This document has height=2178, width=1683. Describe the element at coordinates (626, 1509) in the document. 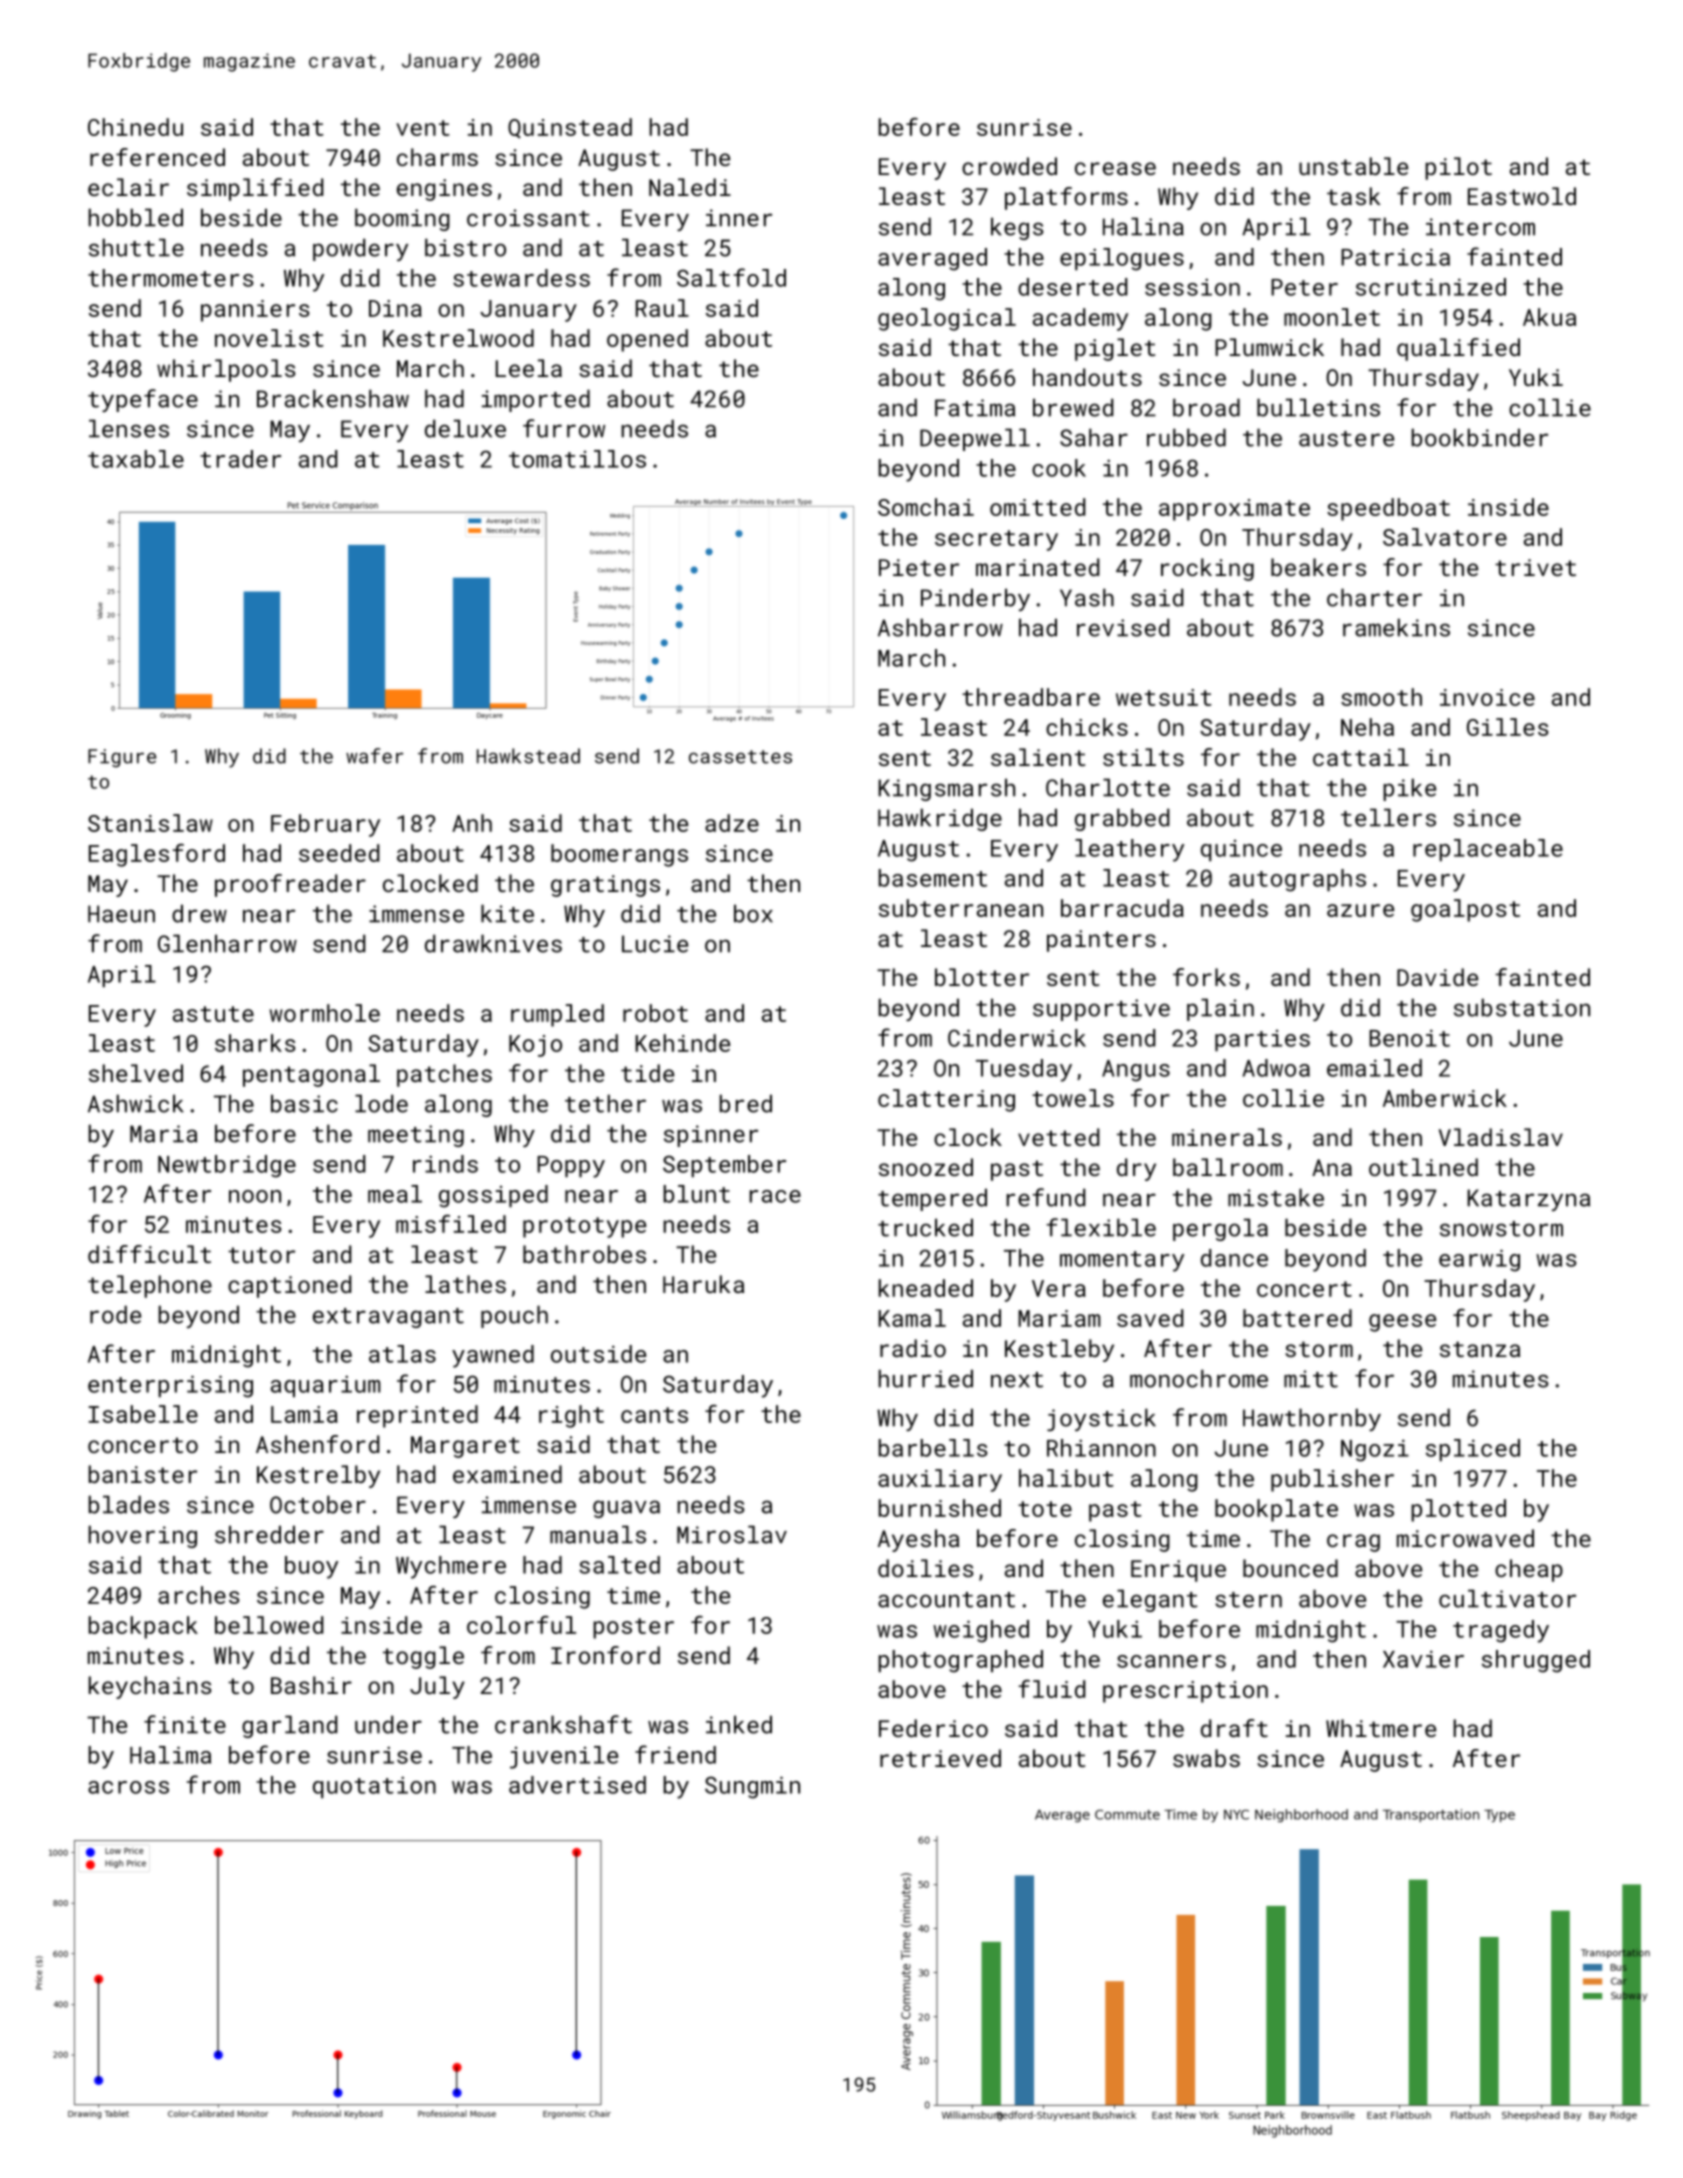

I see `guava` at that location.
